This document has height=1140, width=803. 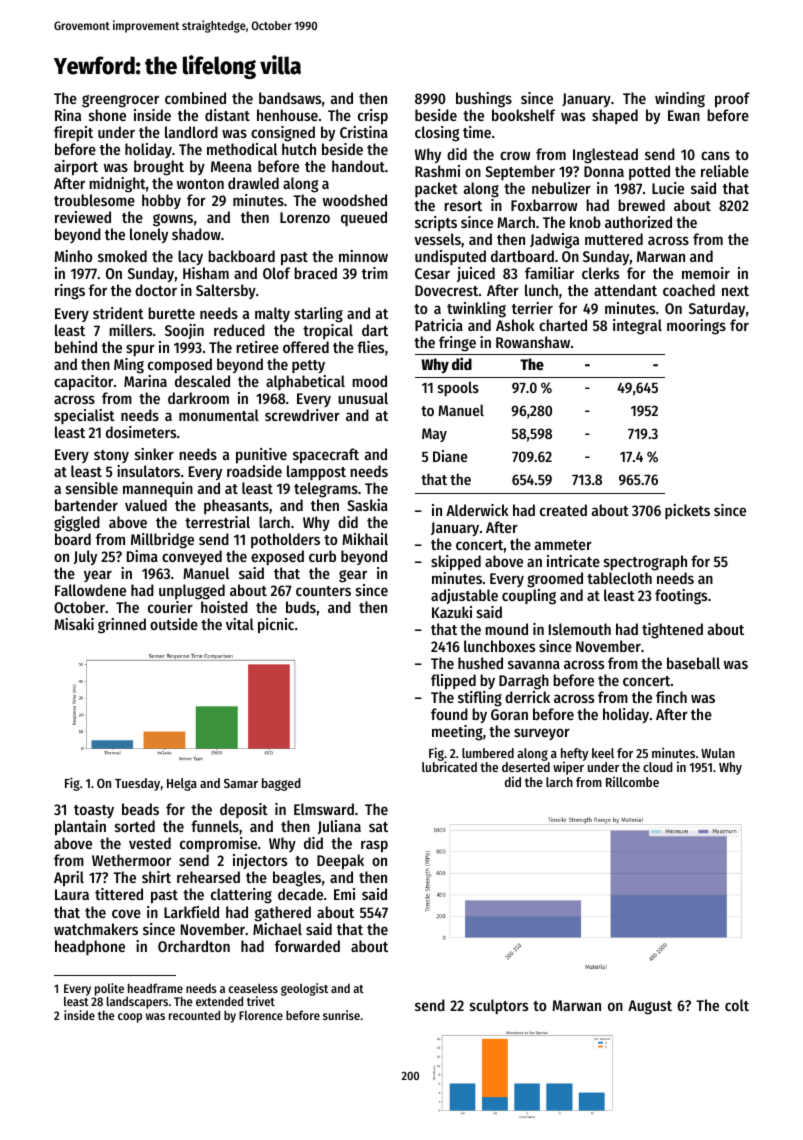 I want to click on fringe, so click(x=457, y=344).
